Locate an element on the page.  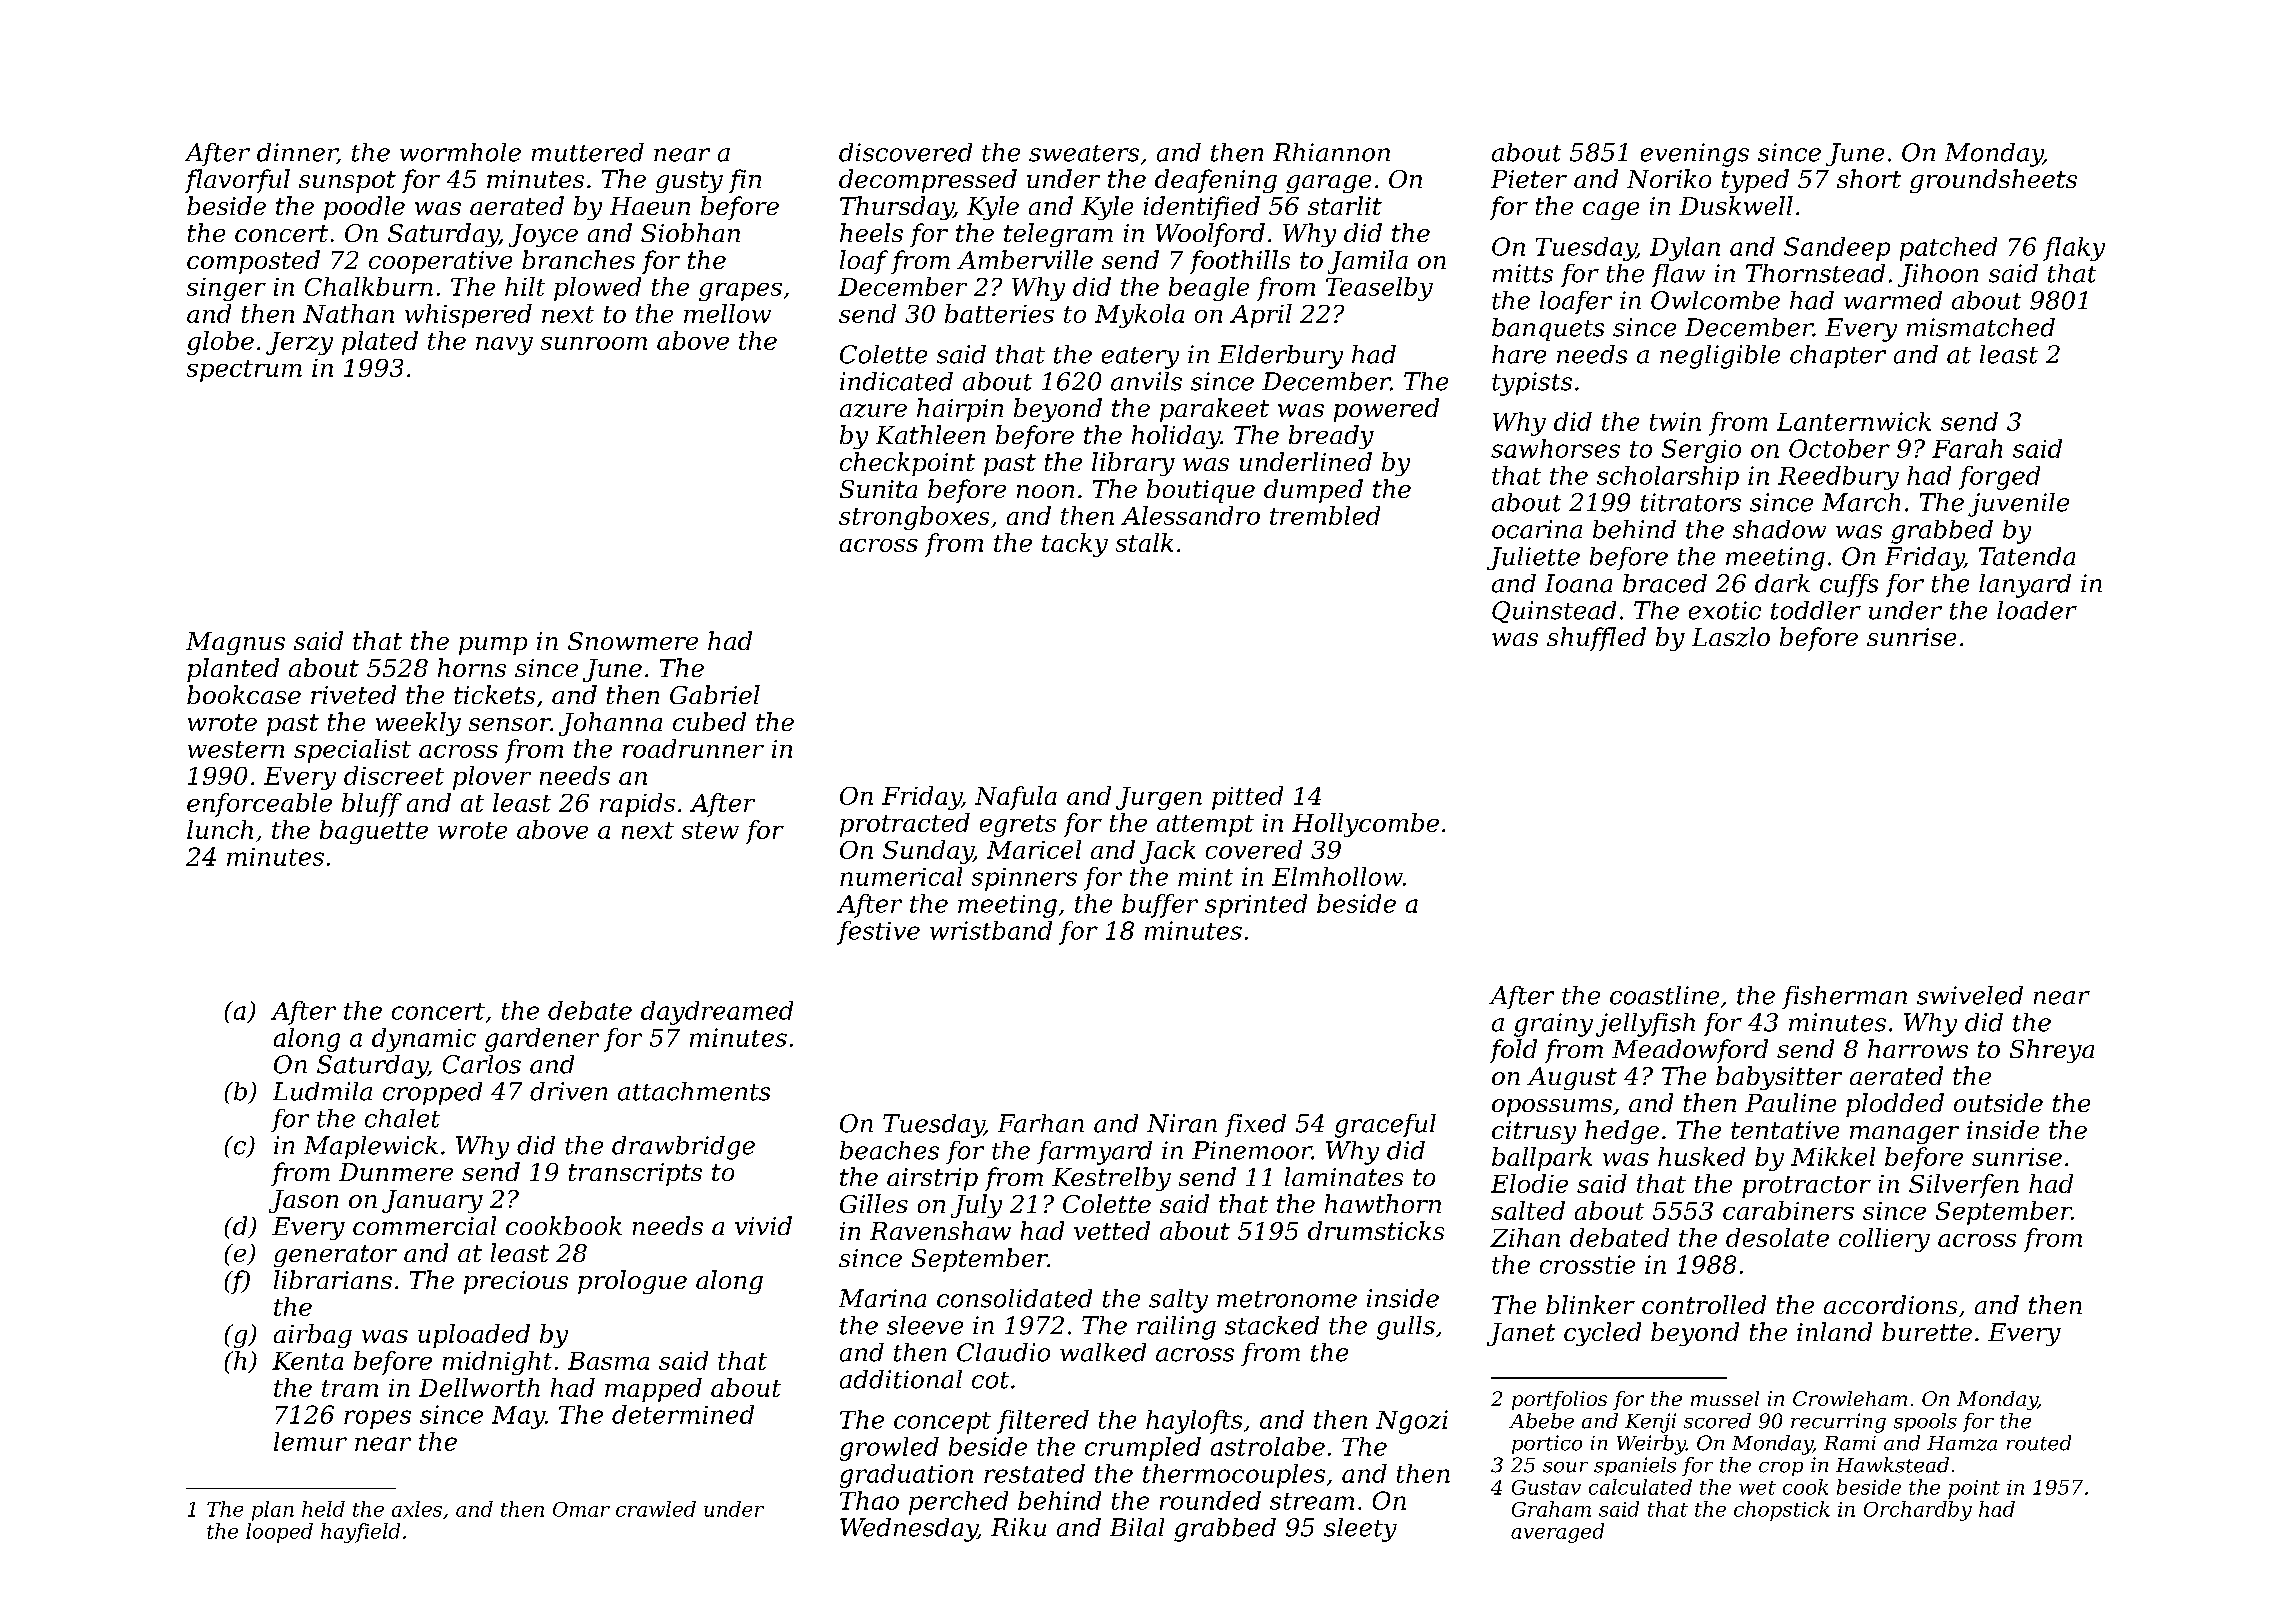
looped is located at coordinates (279, 1533).
